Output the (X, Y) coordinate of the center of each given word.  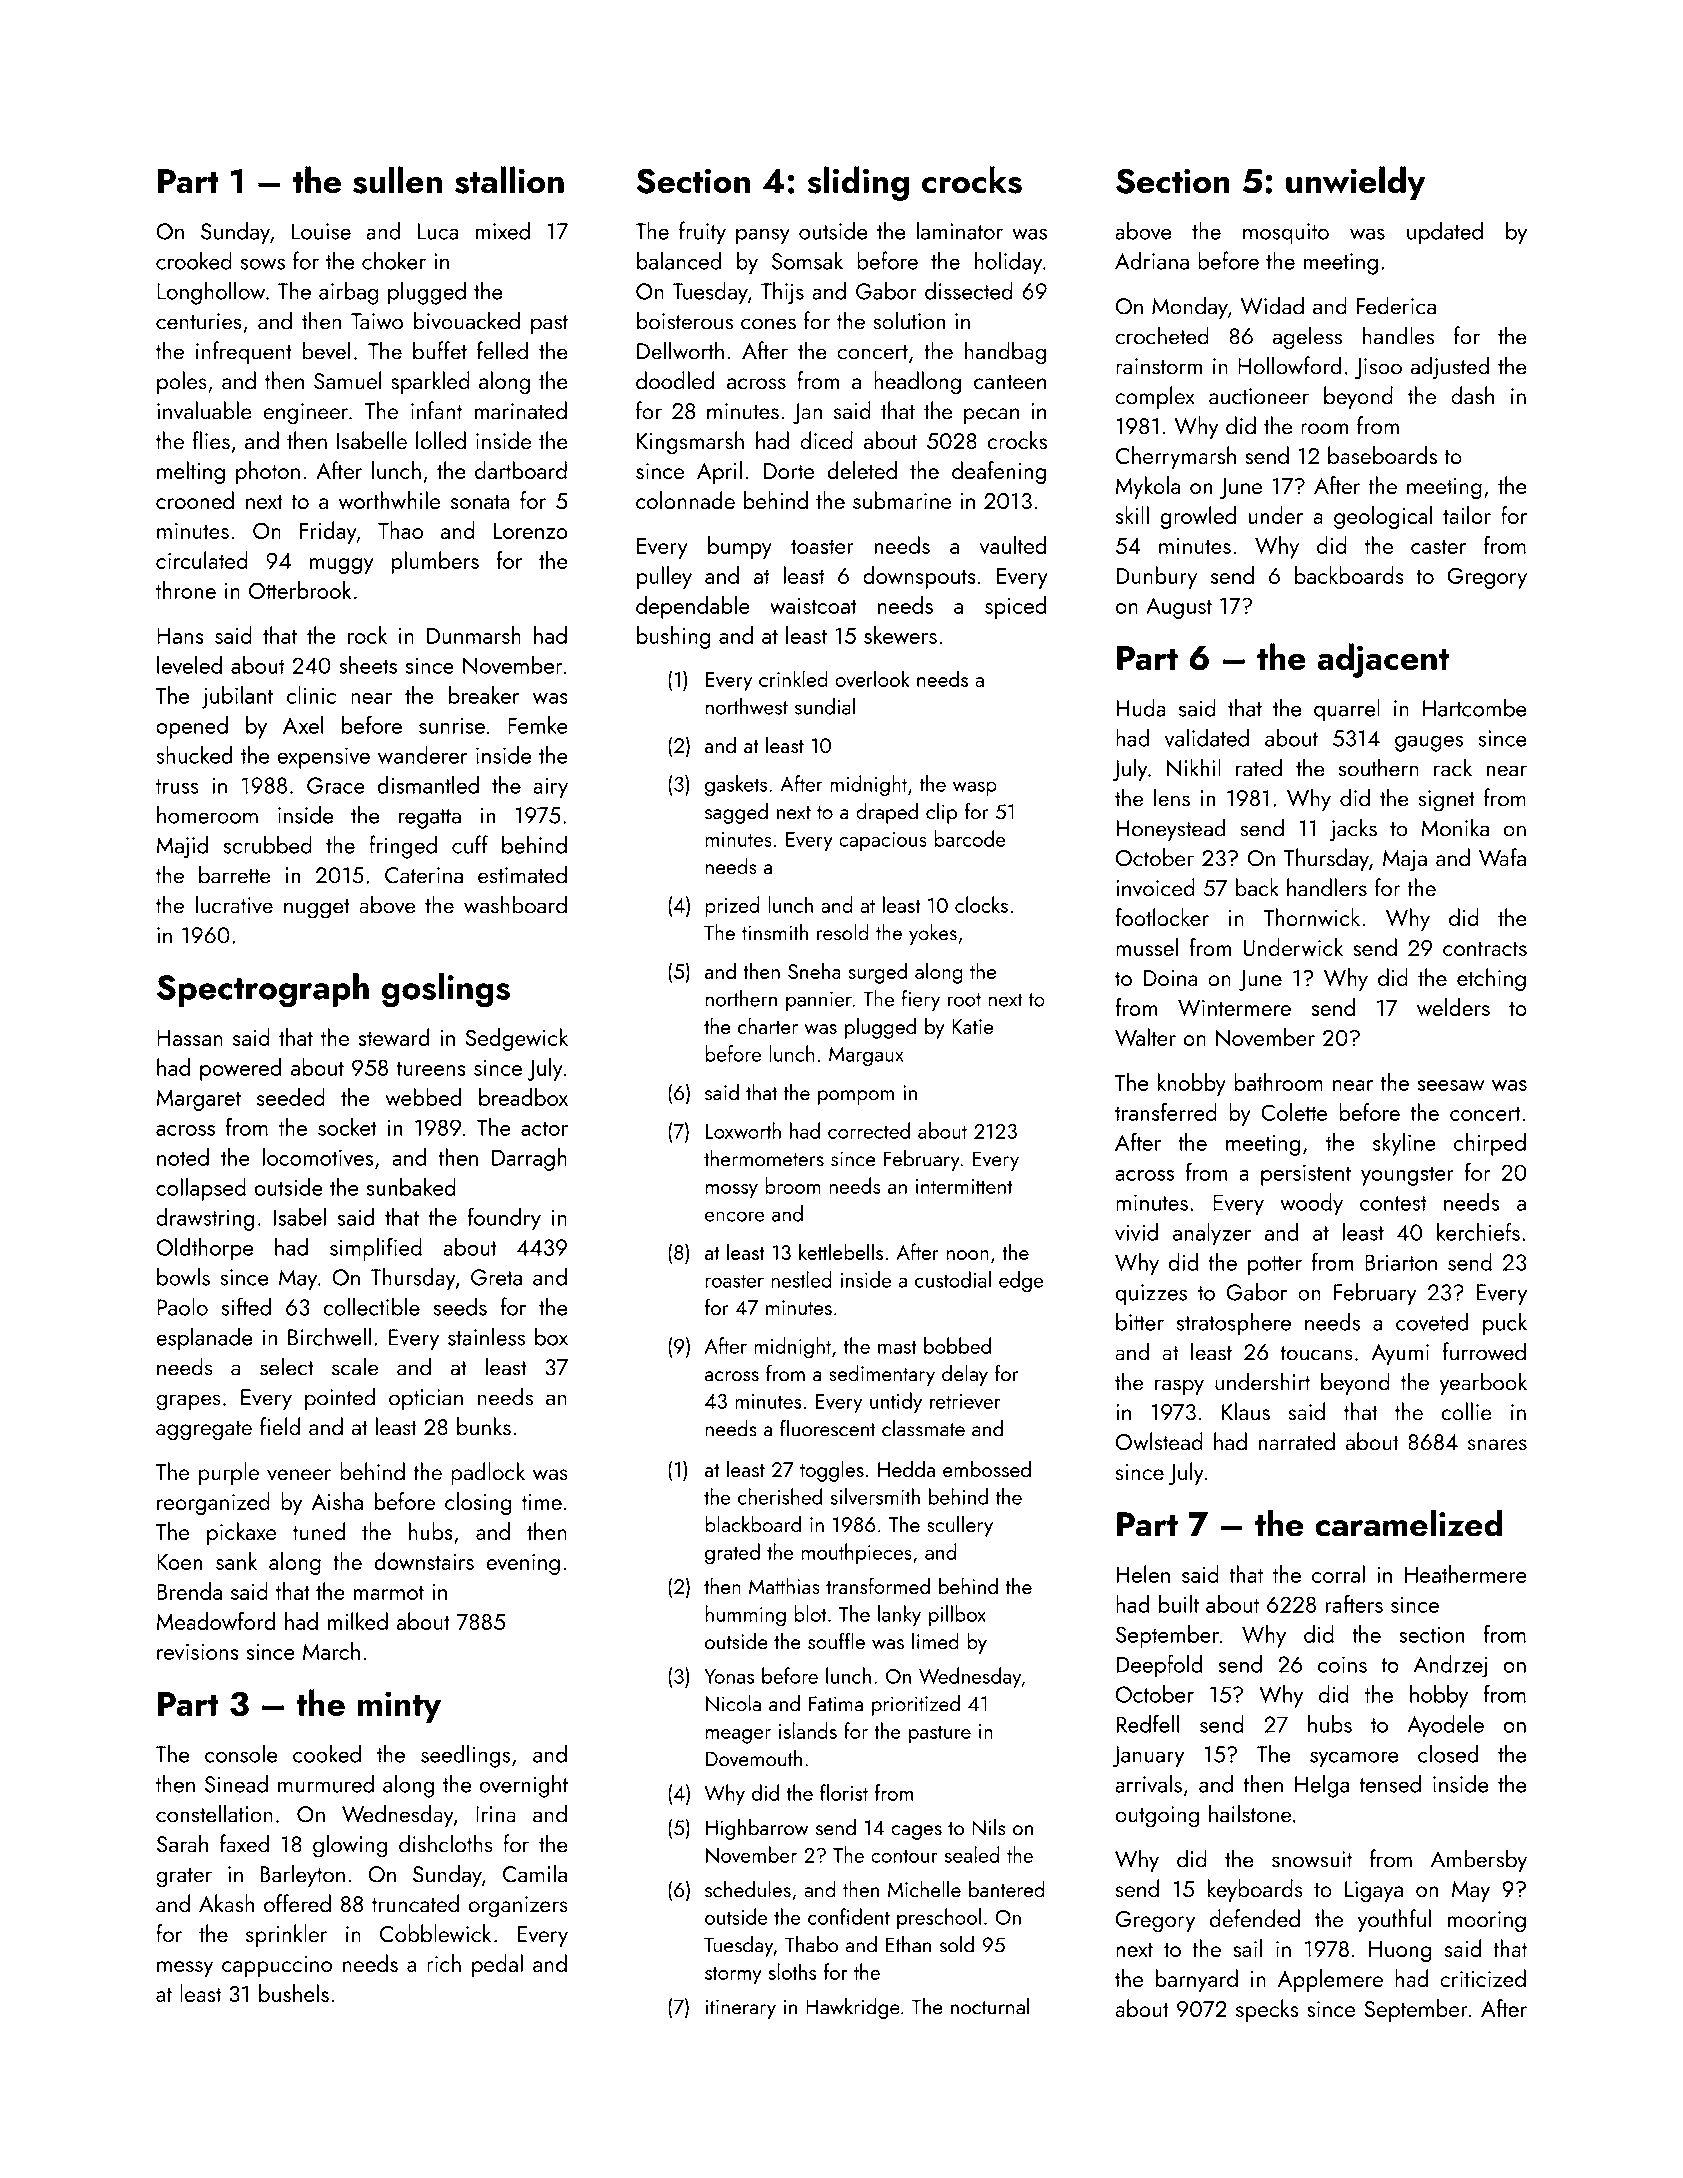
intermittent (964, 1186)
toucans (1316, 1353)
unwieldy (1355, 183)
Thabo (811, 1944)
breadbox (523, 1097)
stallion (509, 180)
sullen (397, 180)
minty (399, 1707)
